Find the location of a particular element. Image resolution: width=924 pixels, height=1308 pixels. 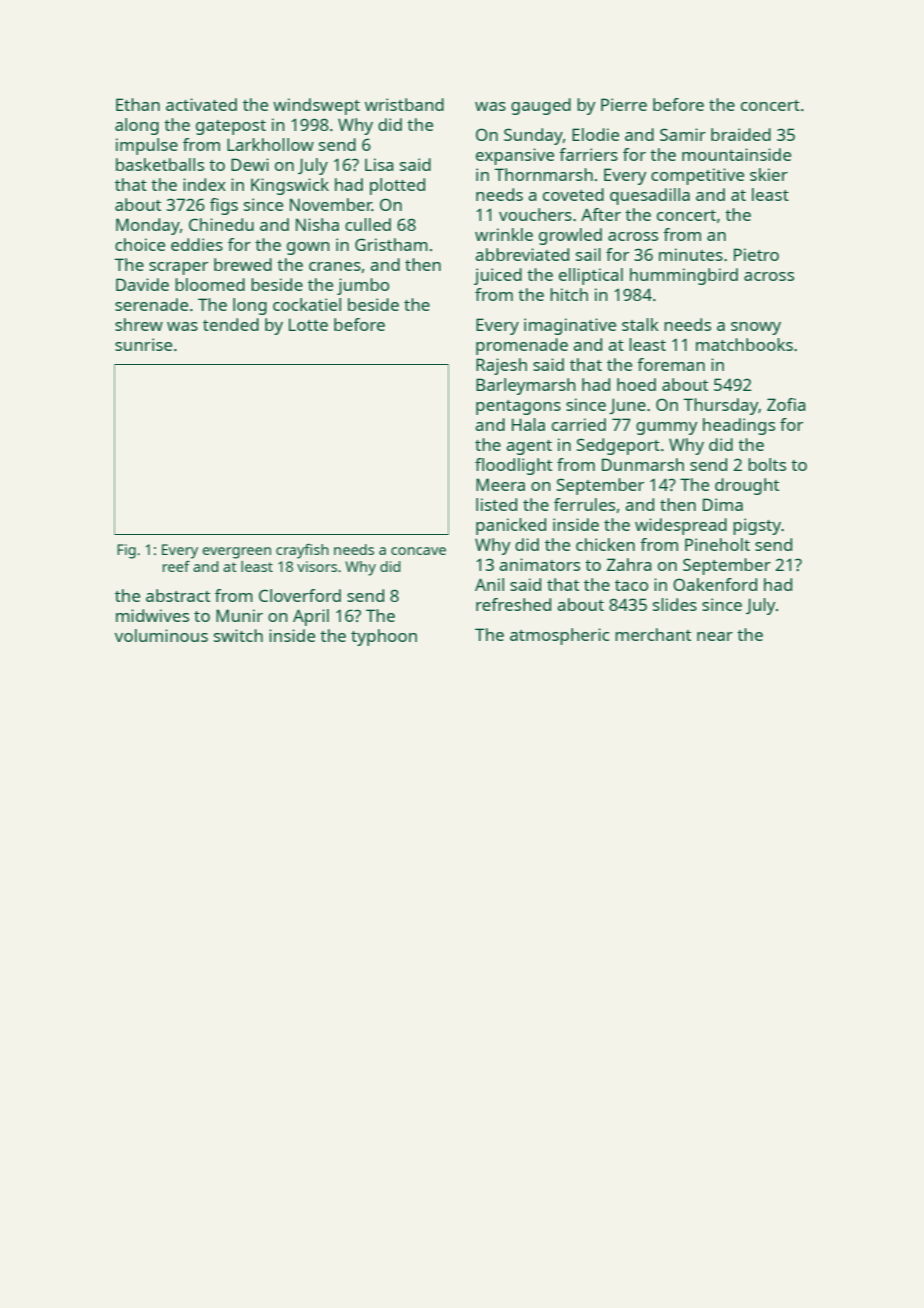

voluminous is located at coordinates (161, 635).
